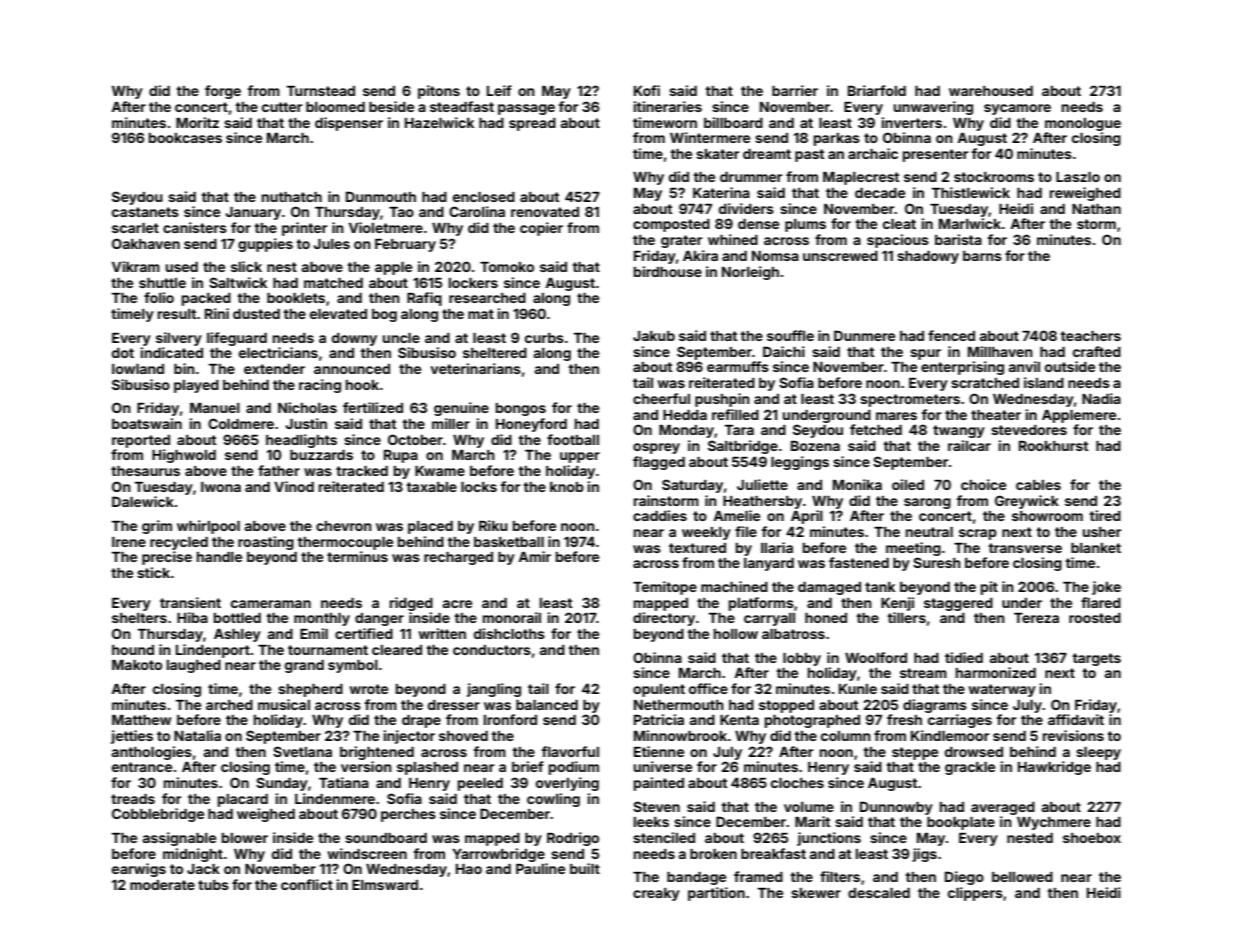  Describe the element at coordinates (659, 690) in the screenshot. I see `opulent` at that location.
